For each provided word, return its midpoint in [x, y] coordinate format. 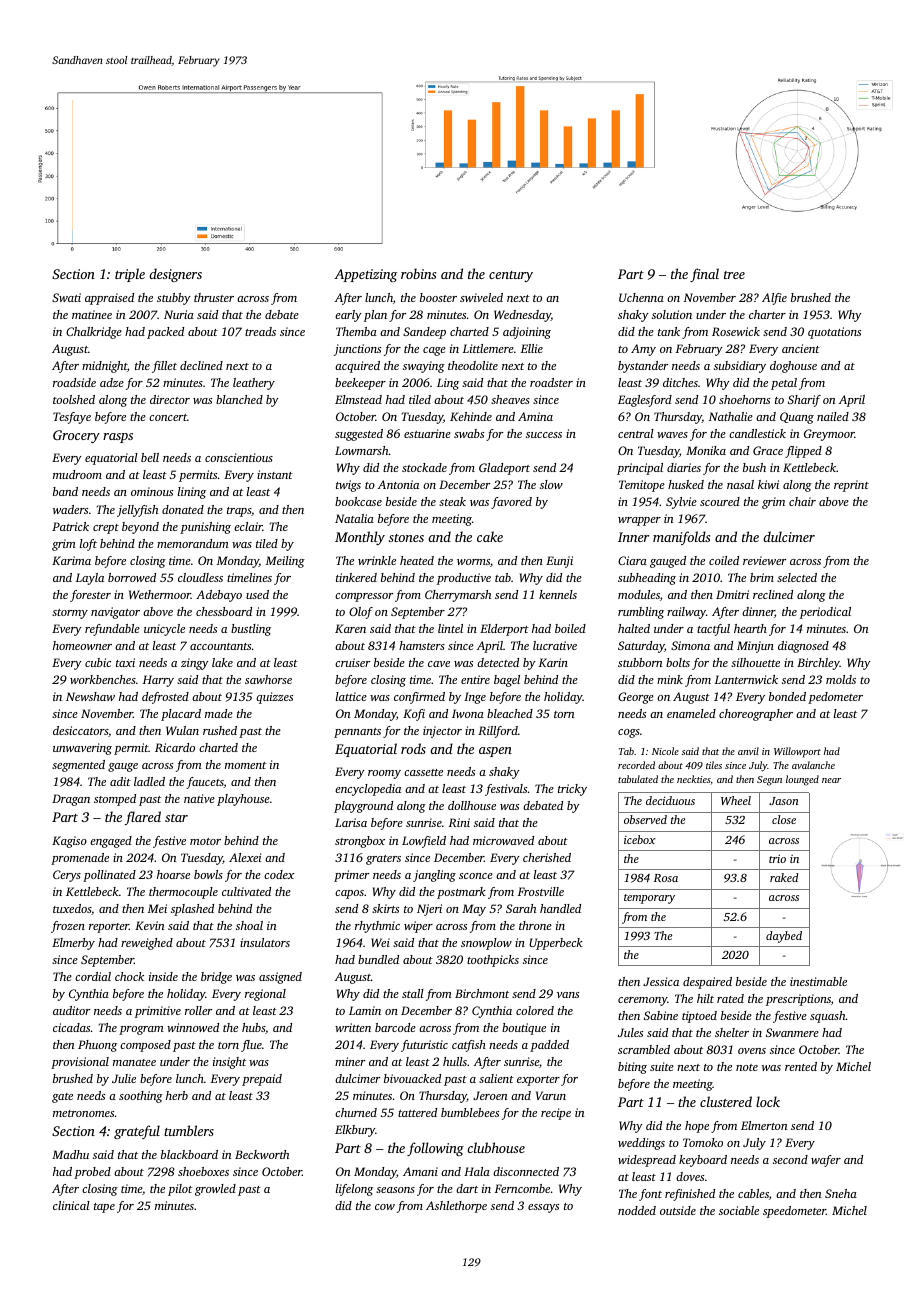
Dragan [71, 800]
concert [168, 417]
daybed [784, 937]
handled [560, 908]
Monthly [360, 538]
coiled [724, 560]
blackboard [189, 1154]
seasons [395, 1190]
